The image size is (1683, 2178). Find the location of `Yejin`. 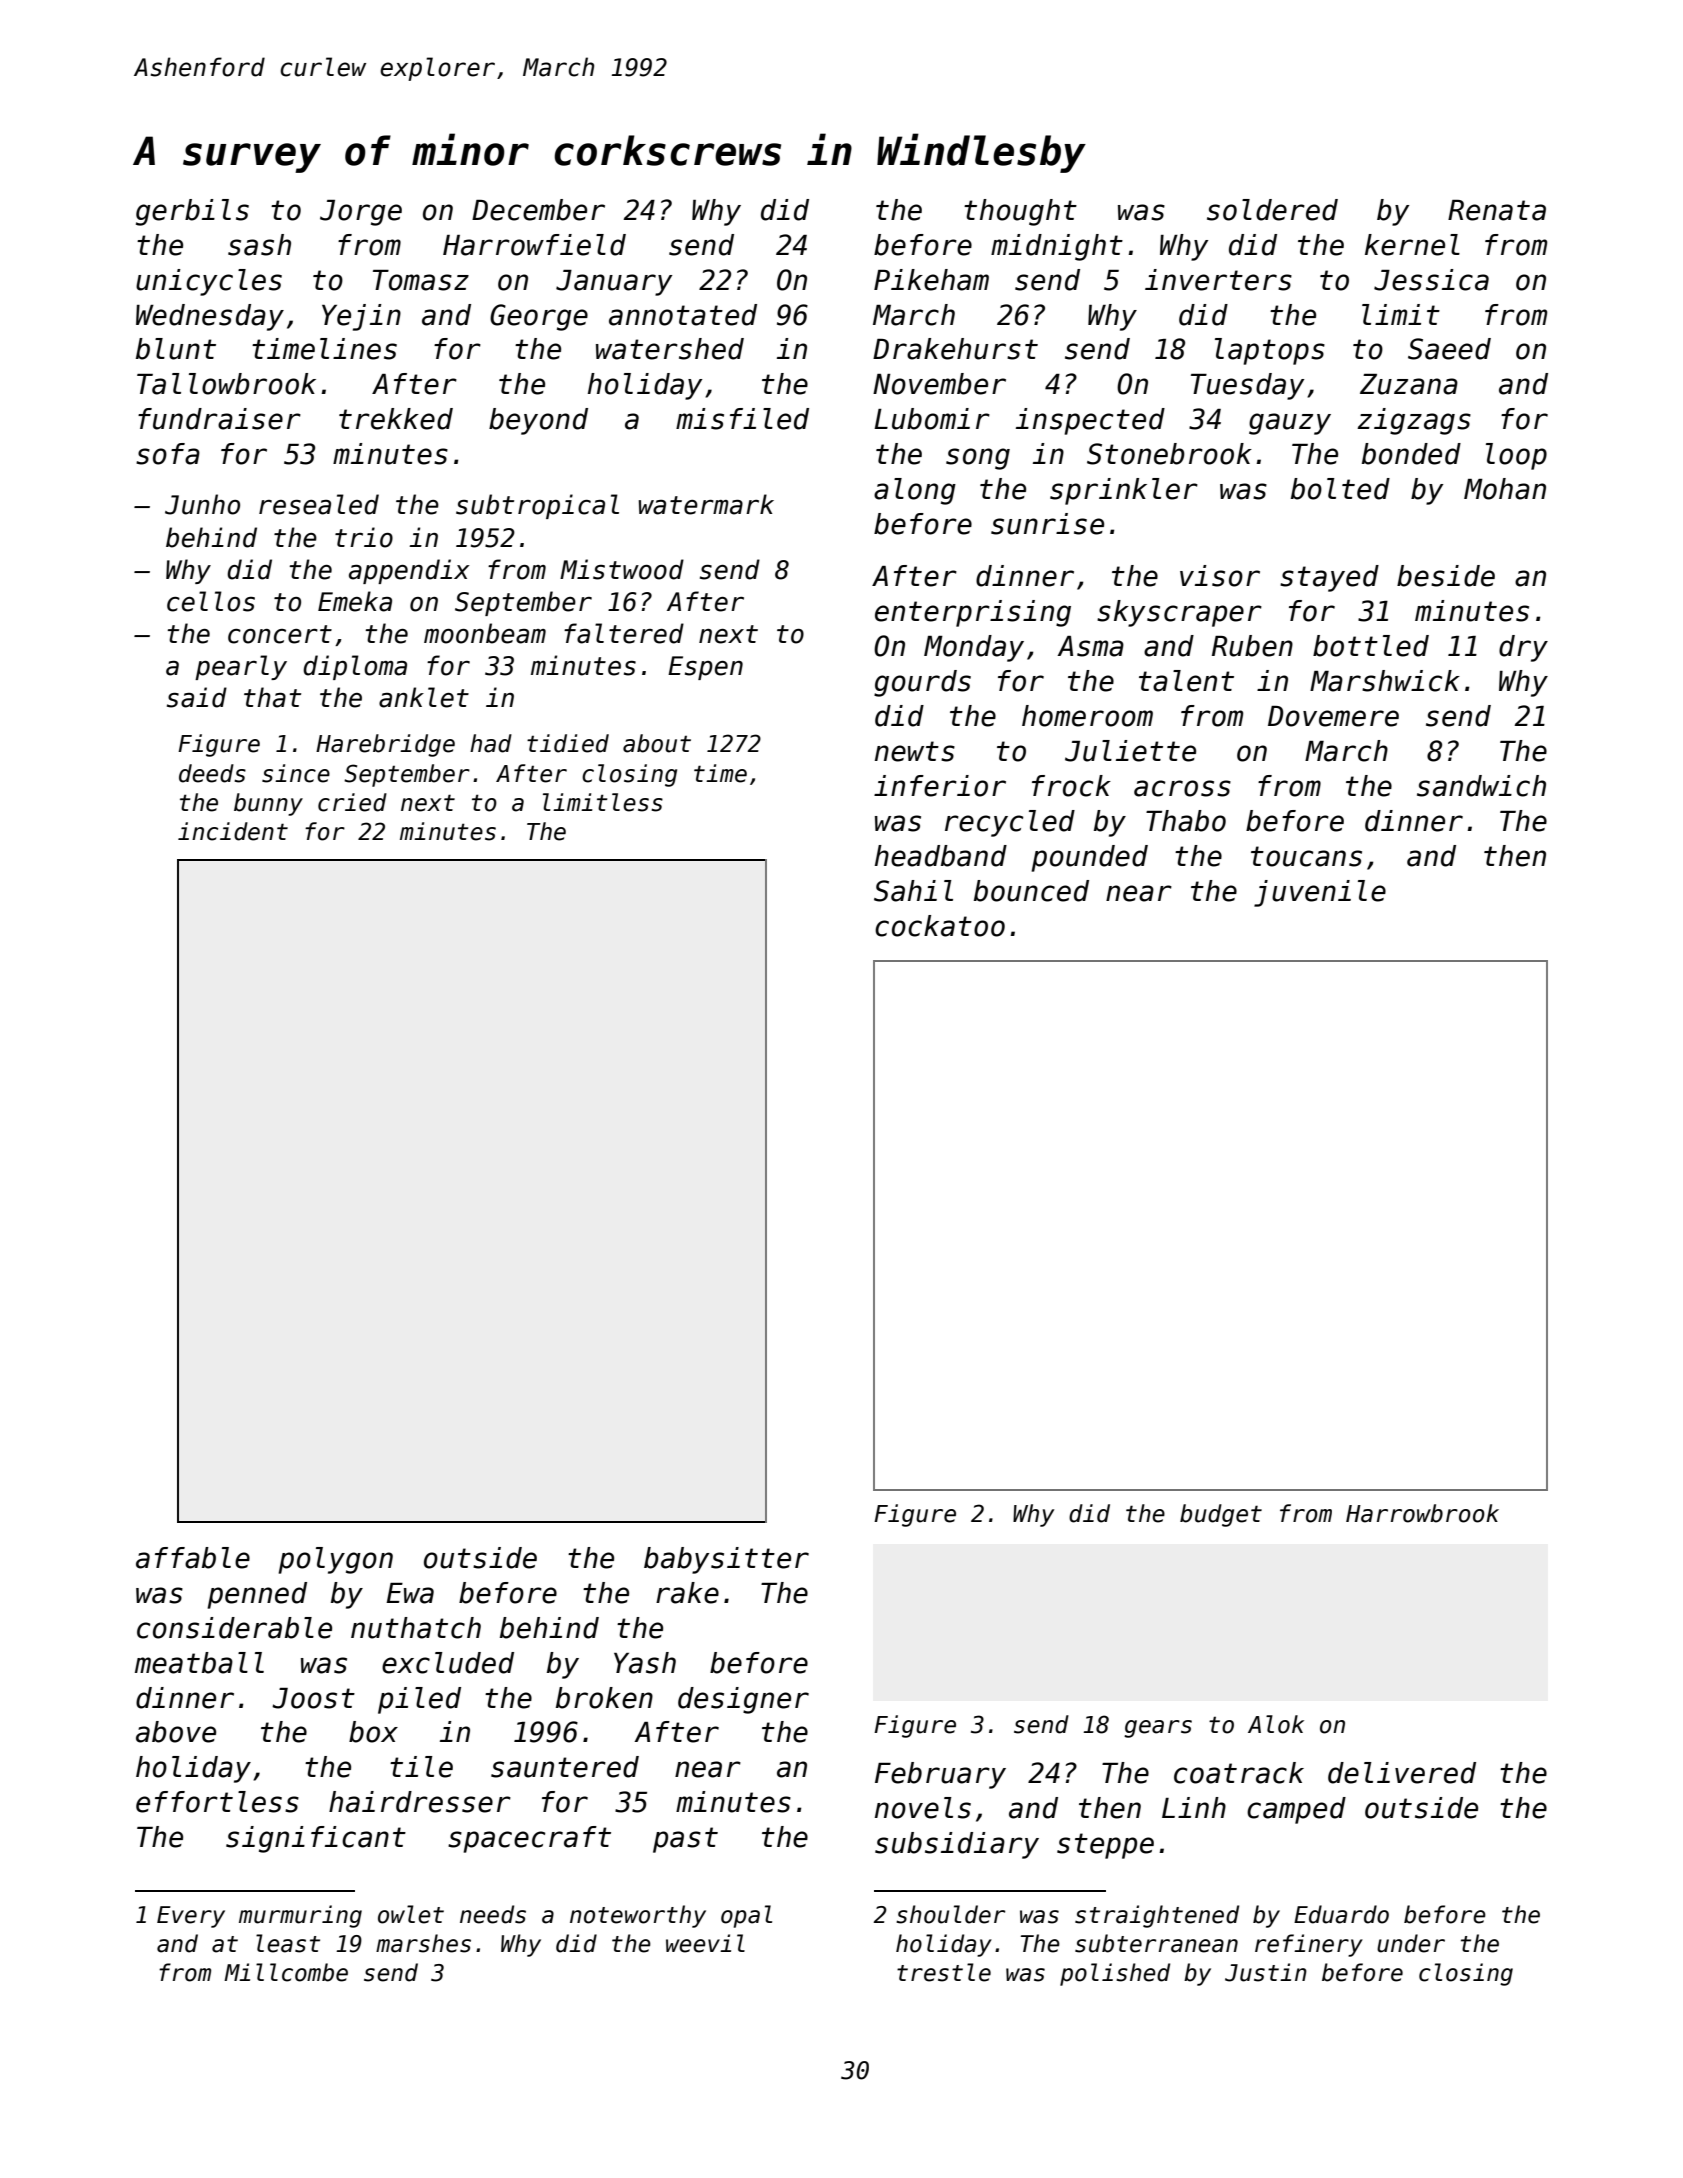

Yejin is located at coordinates (361, 317).
